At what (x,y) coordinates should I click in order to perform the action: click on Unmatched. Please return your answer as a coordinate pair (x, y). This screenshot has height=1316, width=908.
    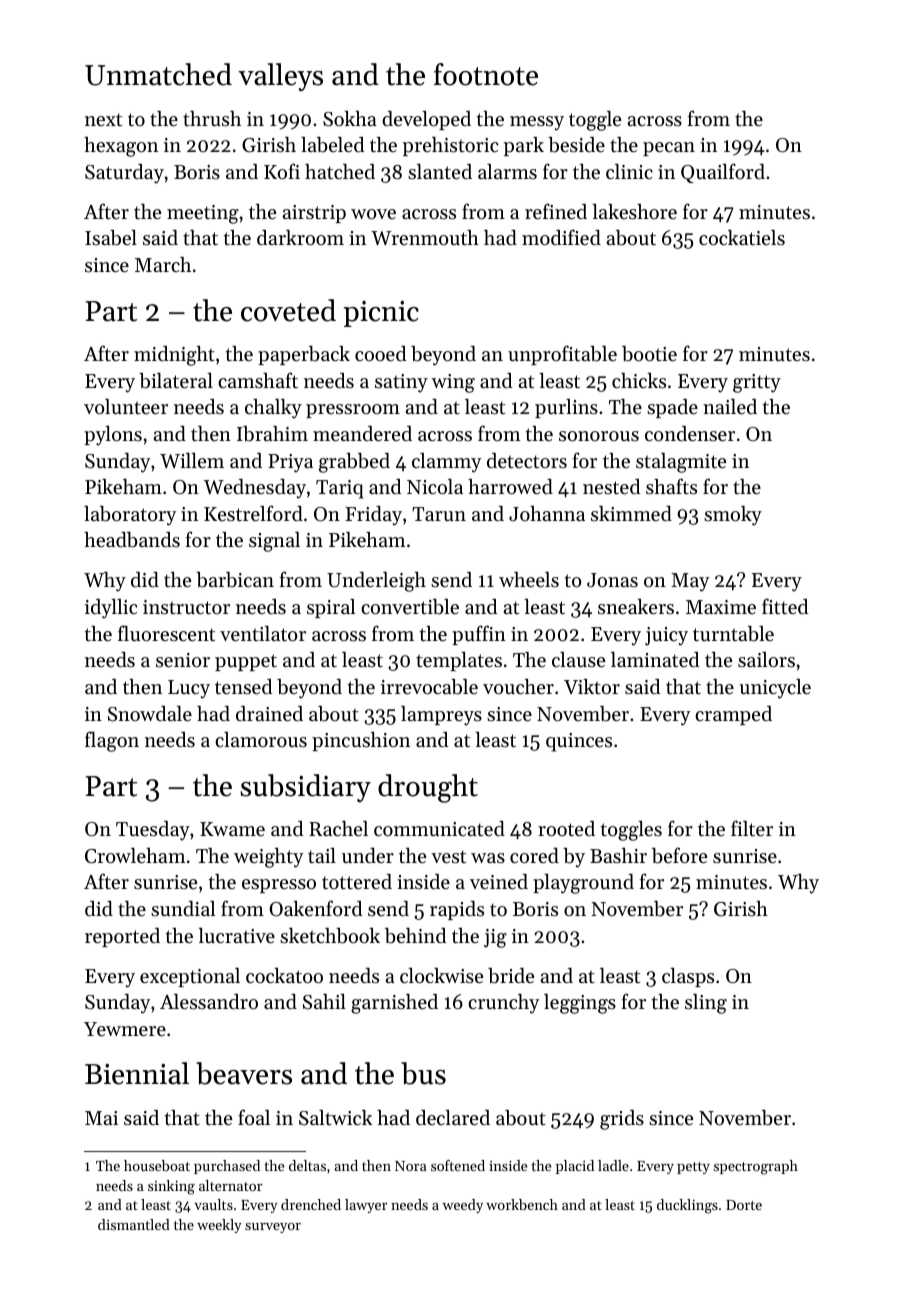
    Looking at the image, I should click on (158, 74).
